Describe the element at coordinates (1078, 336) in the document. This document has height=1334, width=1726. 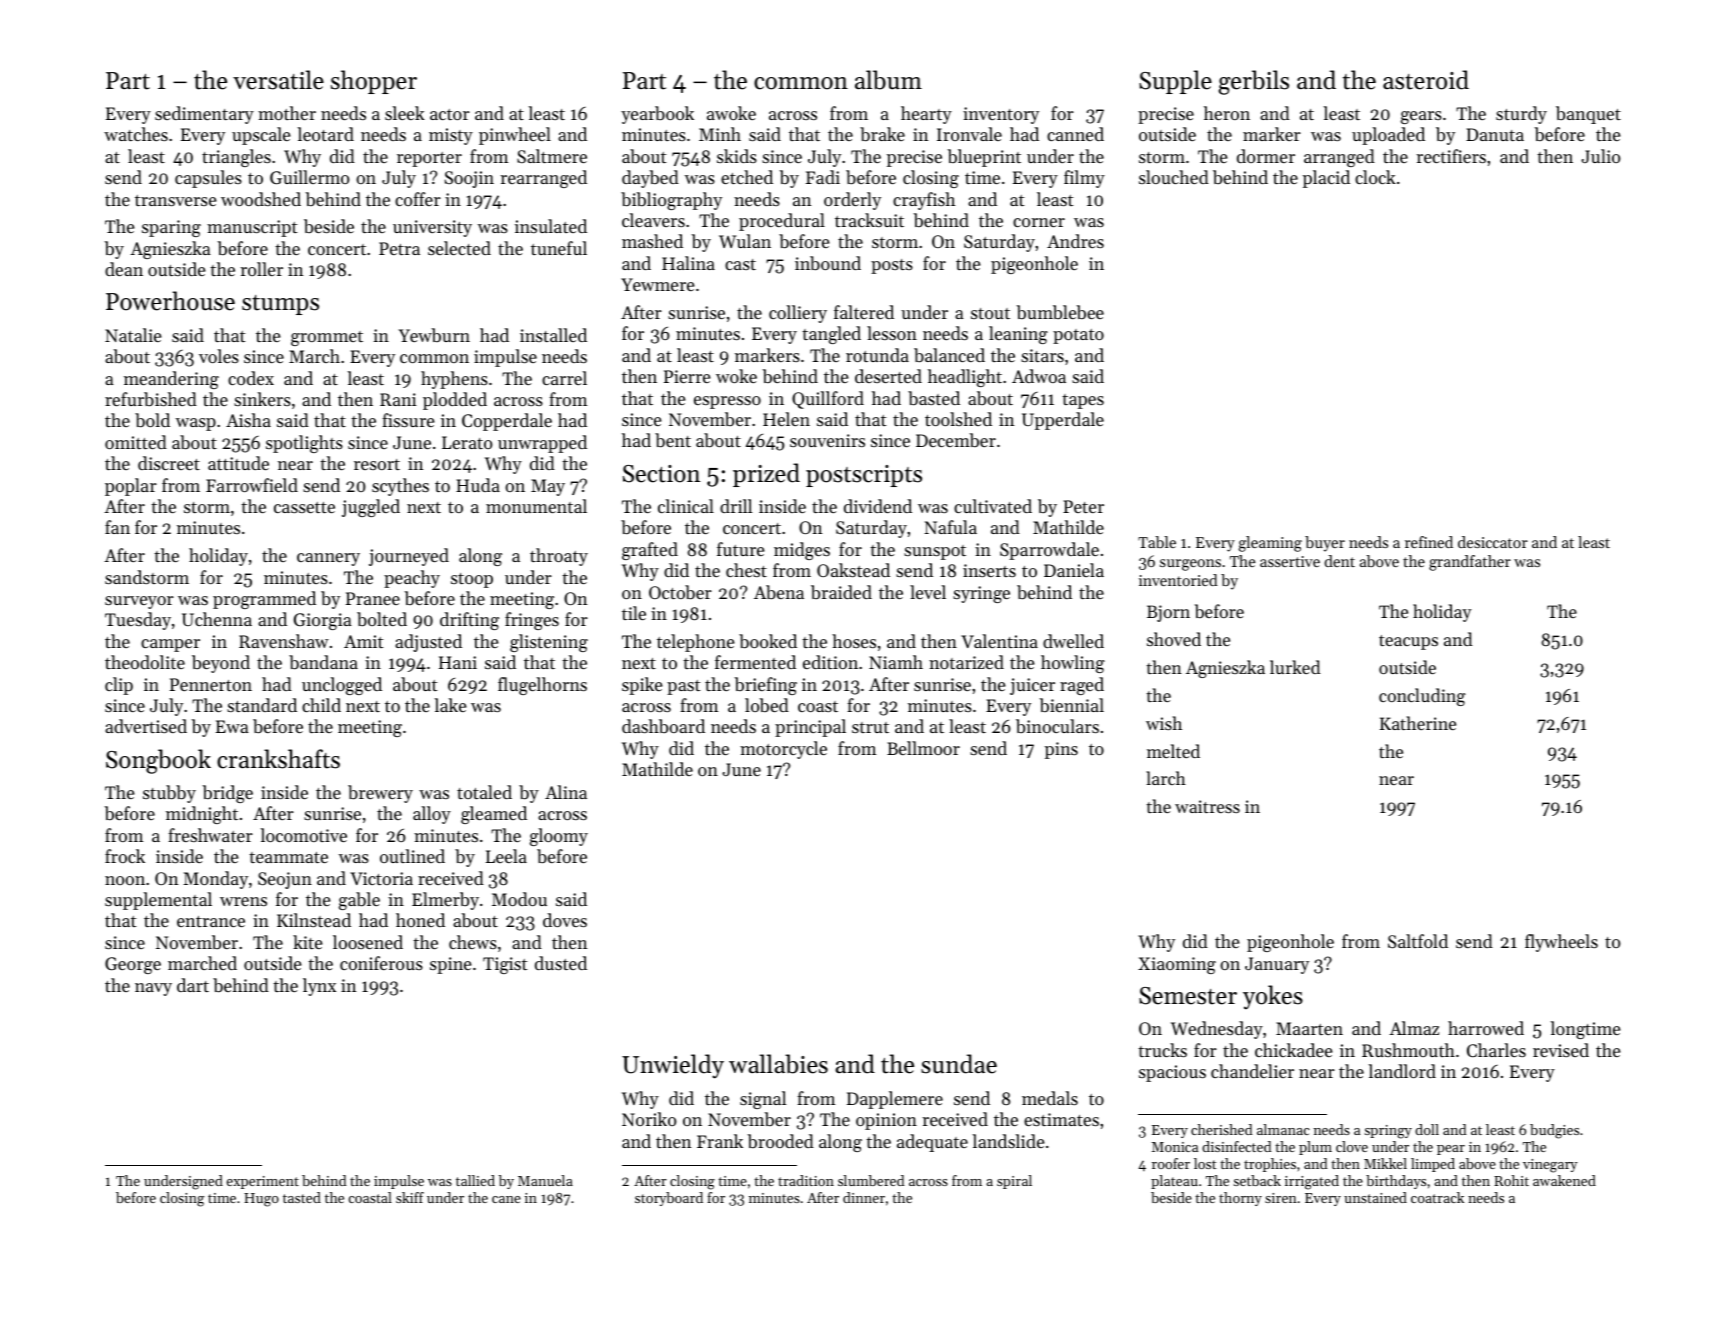
I see `potato` at that location.
